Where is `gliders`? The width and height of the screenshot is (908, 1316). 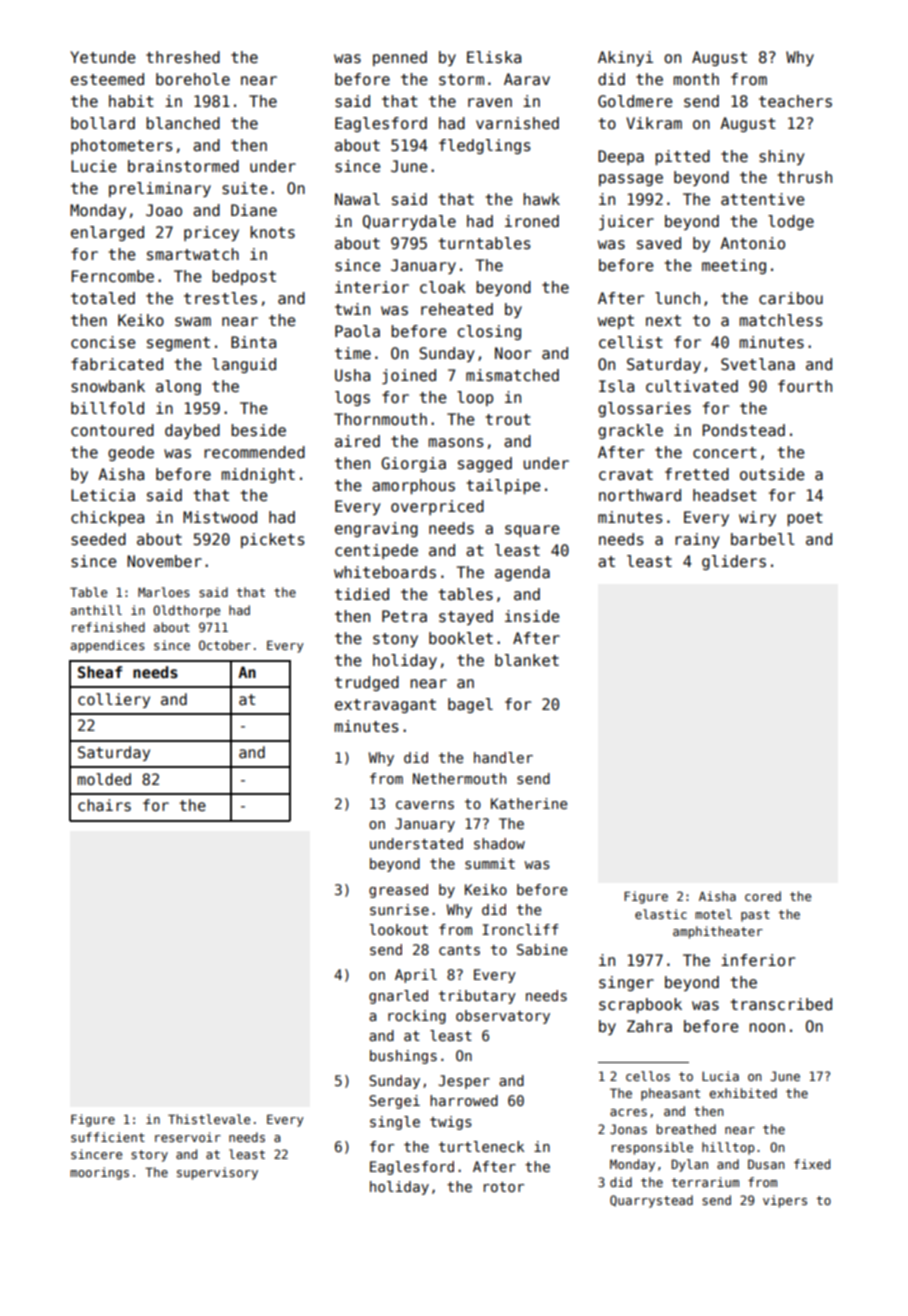 gliders is located at coordinates (734, 562).
